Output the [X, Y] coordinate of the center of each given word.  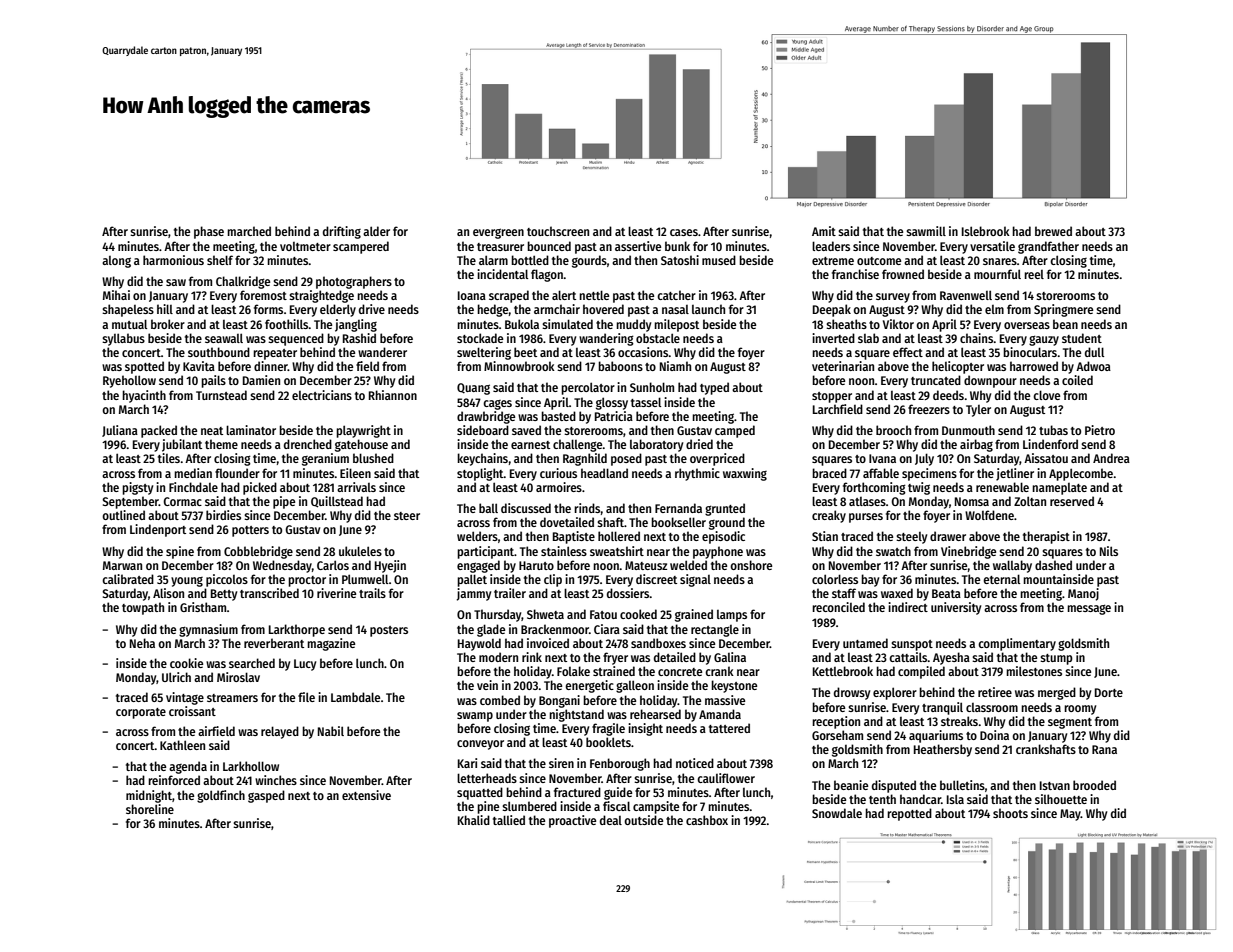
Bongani [559, 701]
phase [209, 232]
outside [643, 820]
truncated [936, 380]
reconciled [838, 607]
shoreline [150, 809]
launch [708, 309]
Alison [168, 593]
